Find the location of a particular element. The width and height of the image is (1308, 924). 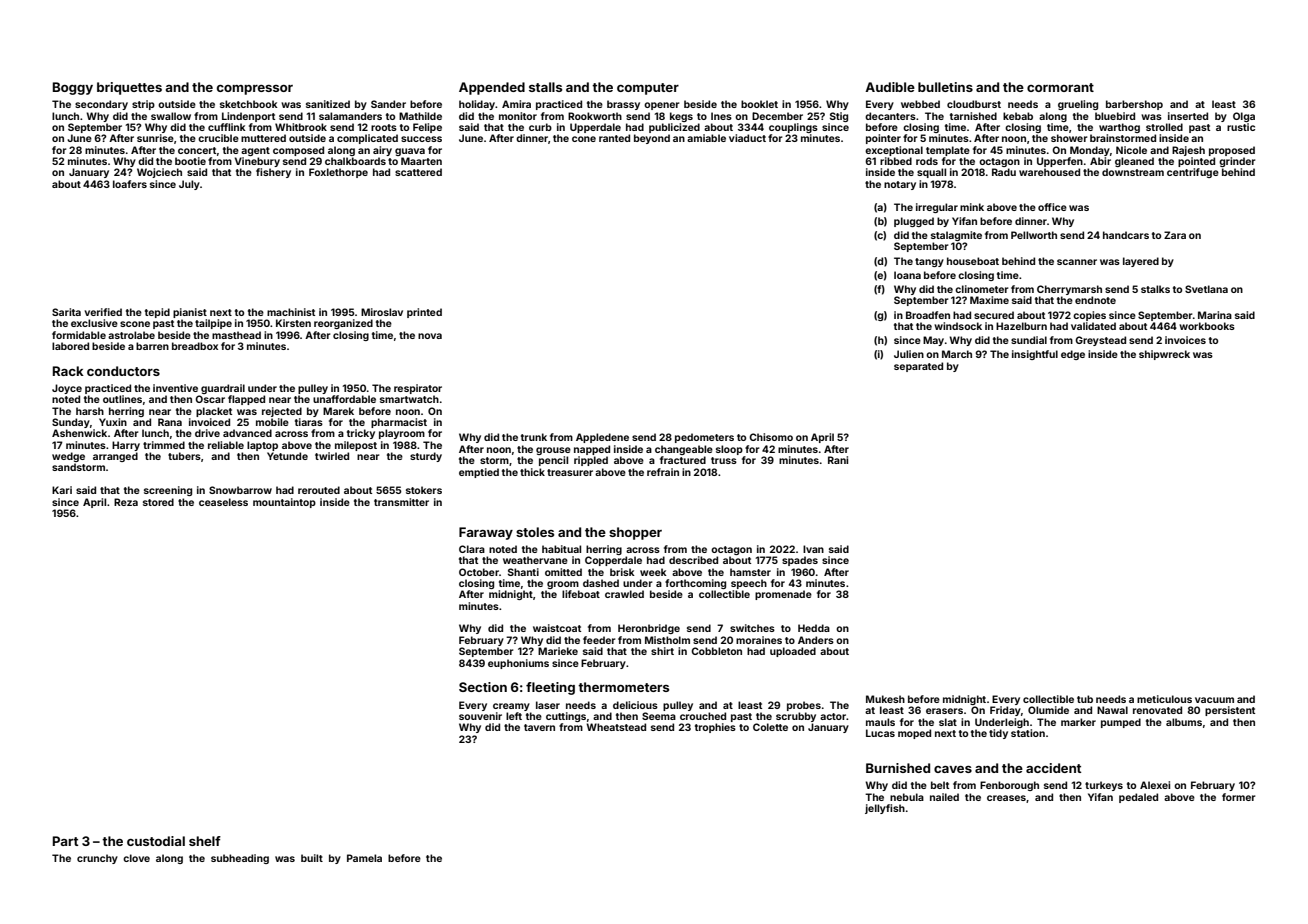

cufflink is located at coordinates (227, 127).
